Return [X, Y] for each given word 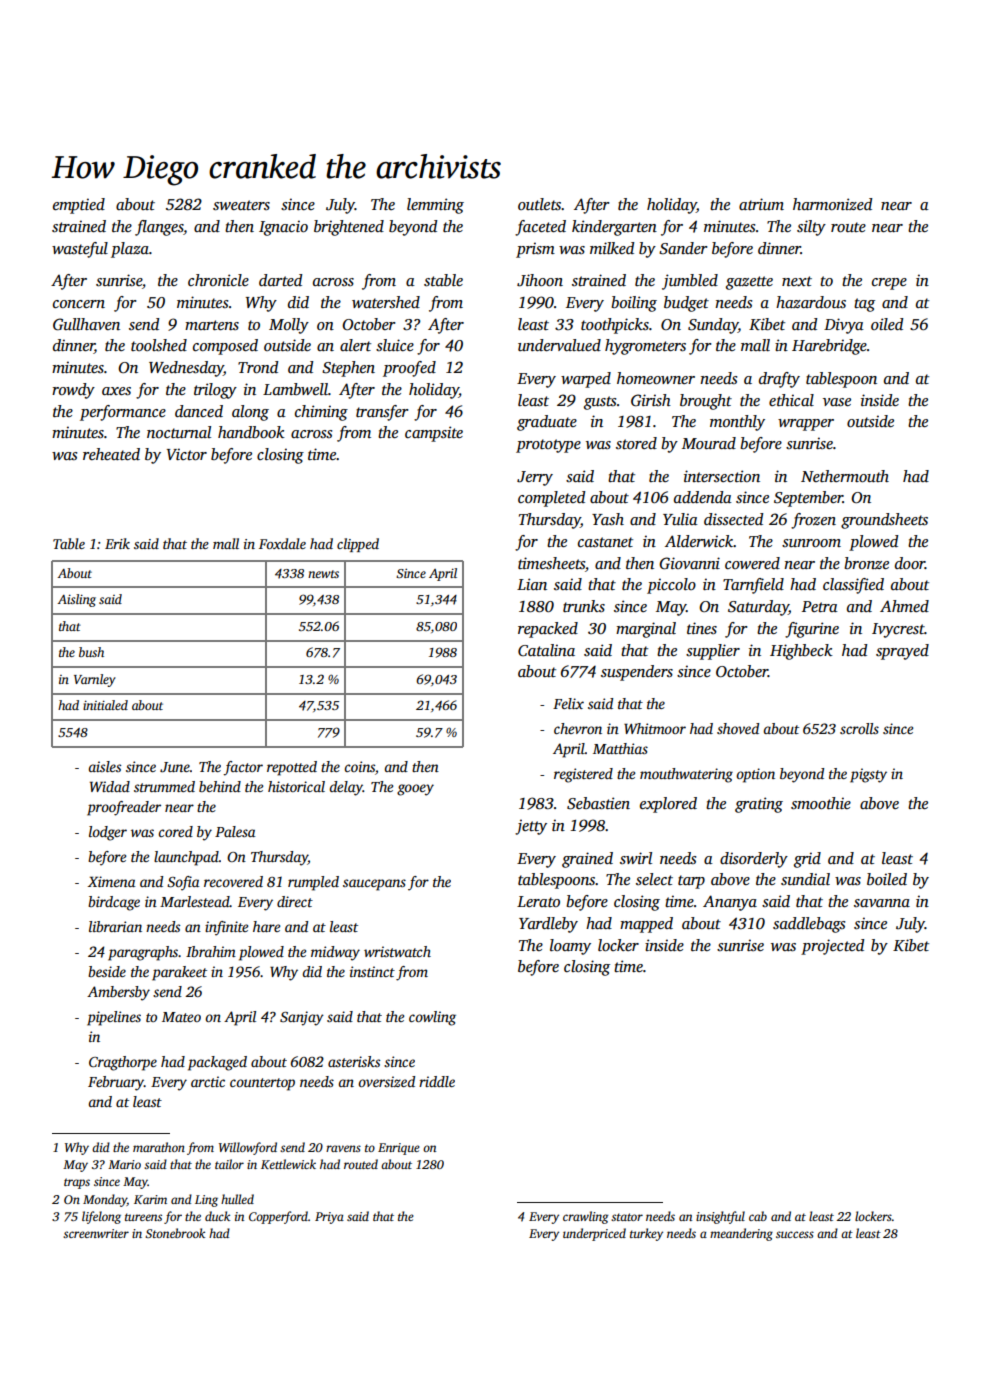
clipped [358, 545]
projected [832, 947]
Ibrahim [211, 951]
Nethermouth [845, 476]
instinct [372, 971]
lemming [435, 206]
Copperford [278, 1217]
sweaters [241, 205]
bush [91, 652]
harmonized [832, 204]
